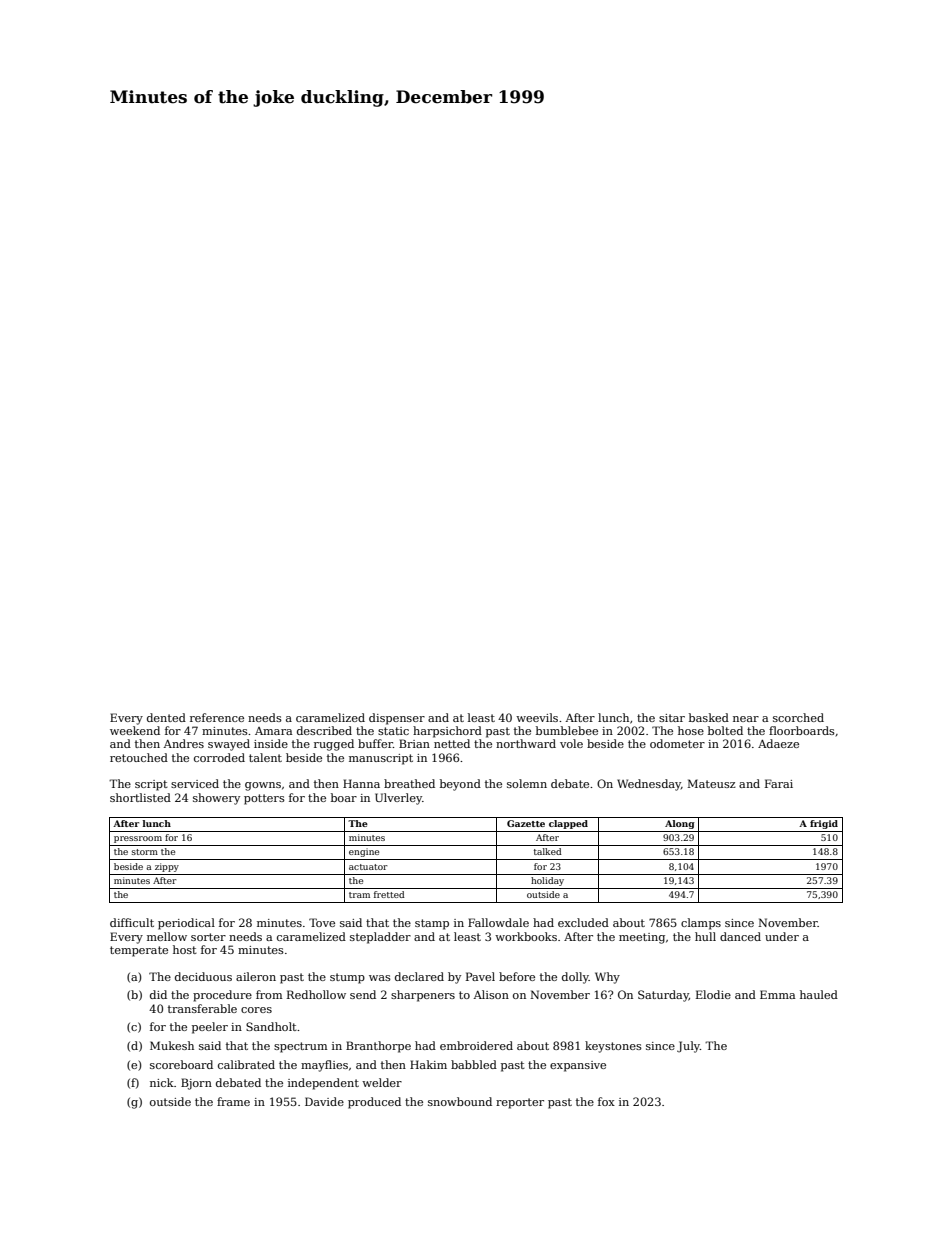 This screenshot has width=952, height=1233. Describe the element at coordinates (526, 936) in the screenshot. I see `workbooks` at that location.
